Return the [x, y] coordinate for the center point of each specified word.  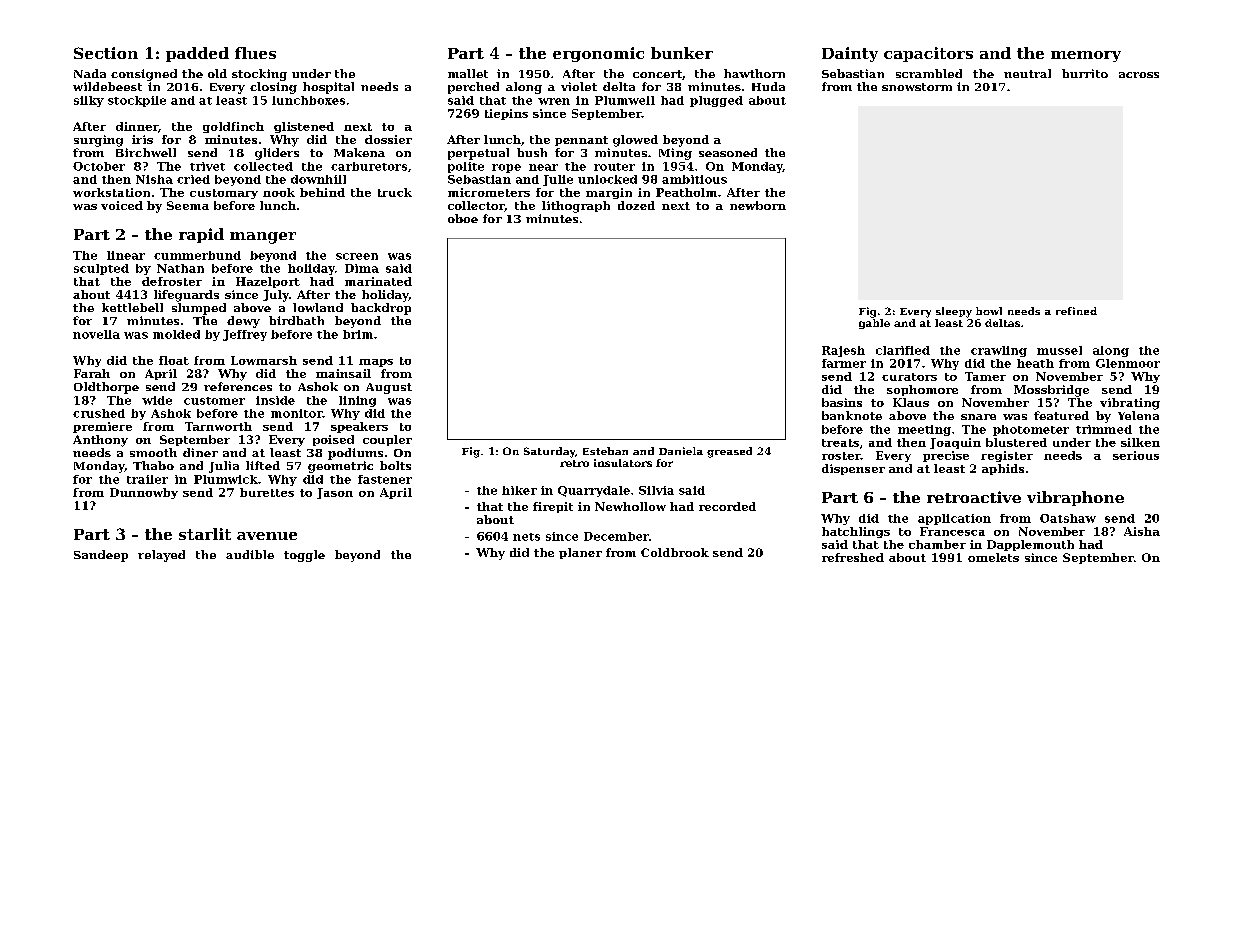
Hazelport [268, 282]
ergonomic [598, 54]
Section [106, 53]
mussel [1059, 350]
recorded [727, 506]
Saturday [549, 452]
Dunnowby [144, 493]
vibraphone [1075, 498]
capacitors [928, 54]
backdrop [381, 309]
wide [157, 400]
